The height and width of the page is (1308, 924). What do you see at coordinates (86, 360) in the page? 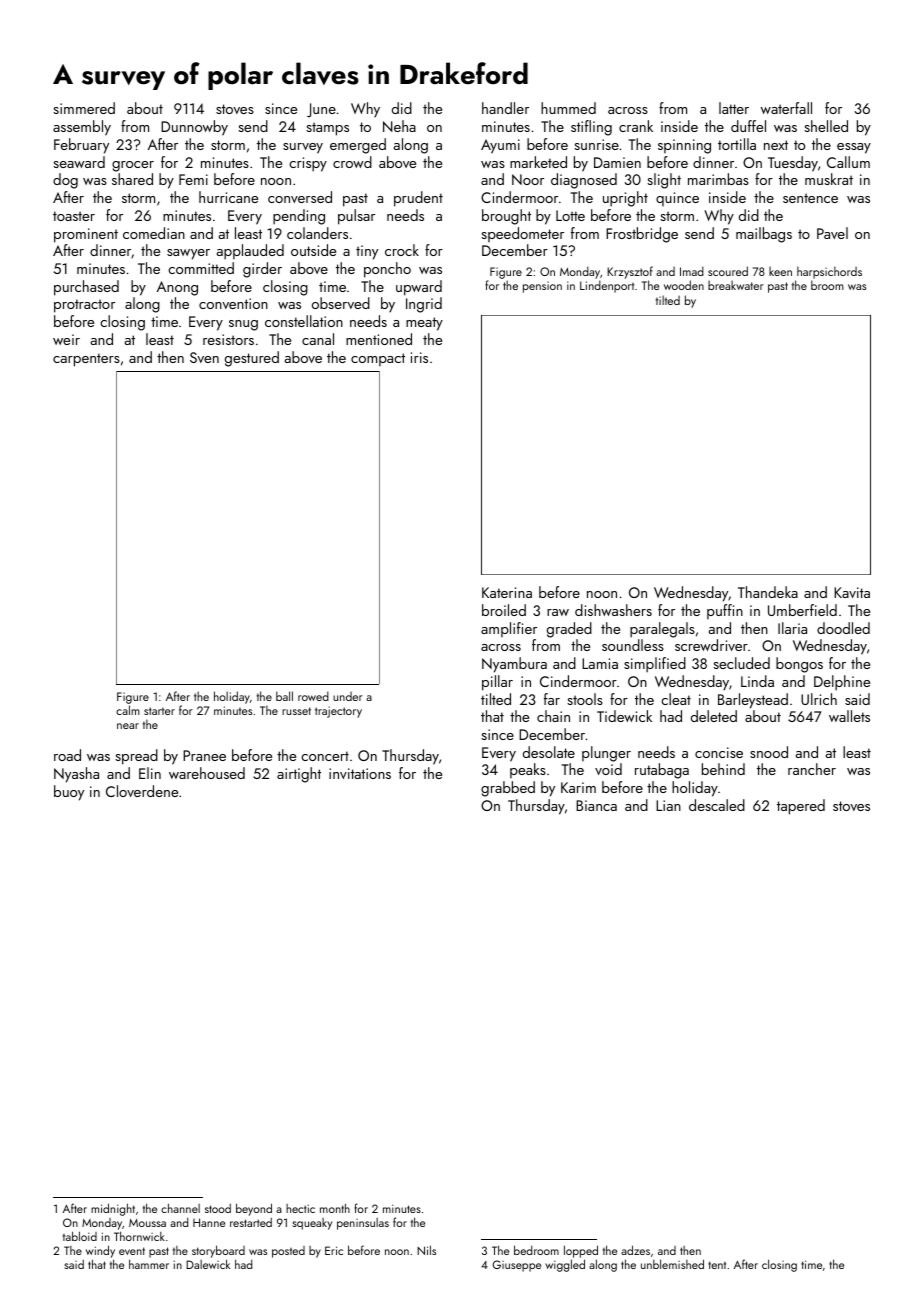
I see `carpenters` at bounding box center [86, 360].
